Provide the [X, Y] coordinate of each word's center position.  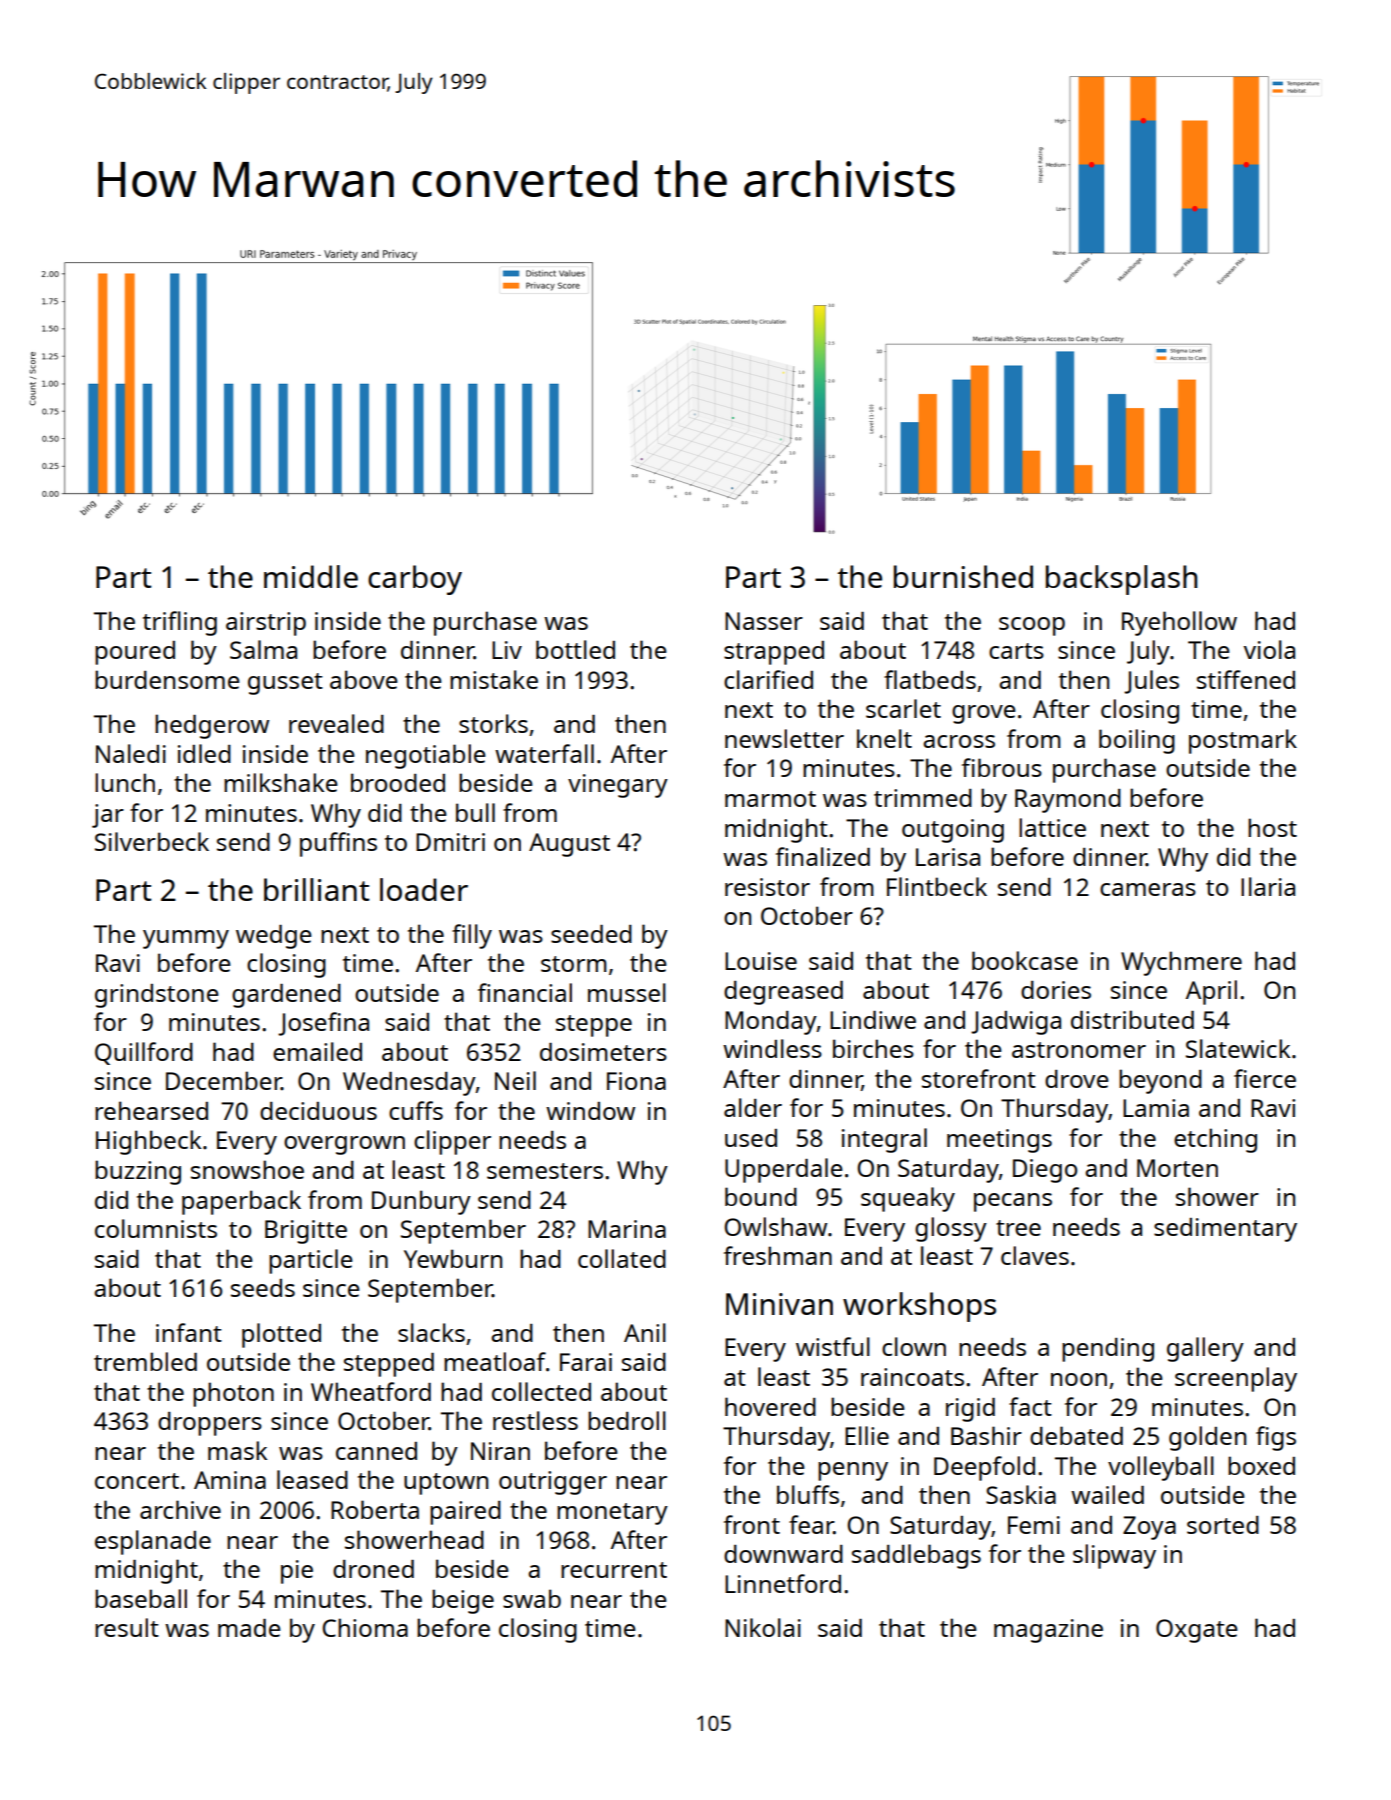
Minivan [779, 1304]
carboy [415, 580]
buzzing [138, 1172]
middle [311, 576]
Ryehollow [1179, 623]
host [1272, 827]
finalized [823, 856]
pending [1108, 1350]
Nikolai [763, 1627]
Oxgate [1197, 1631]
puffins [338, 844]
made [249, 1628]
